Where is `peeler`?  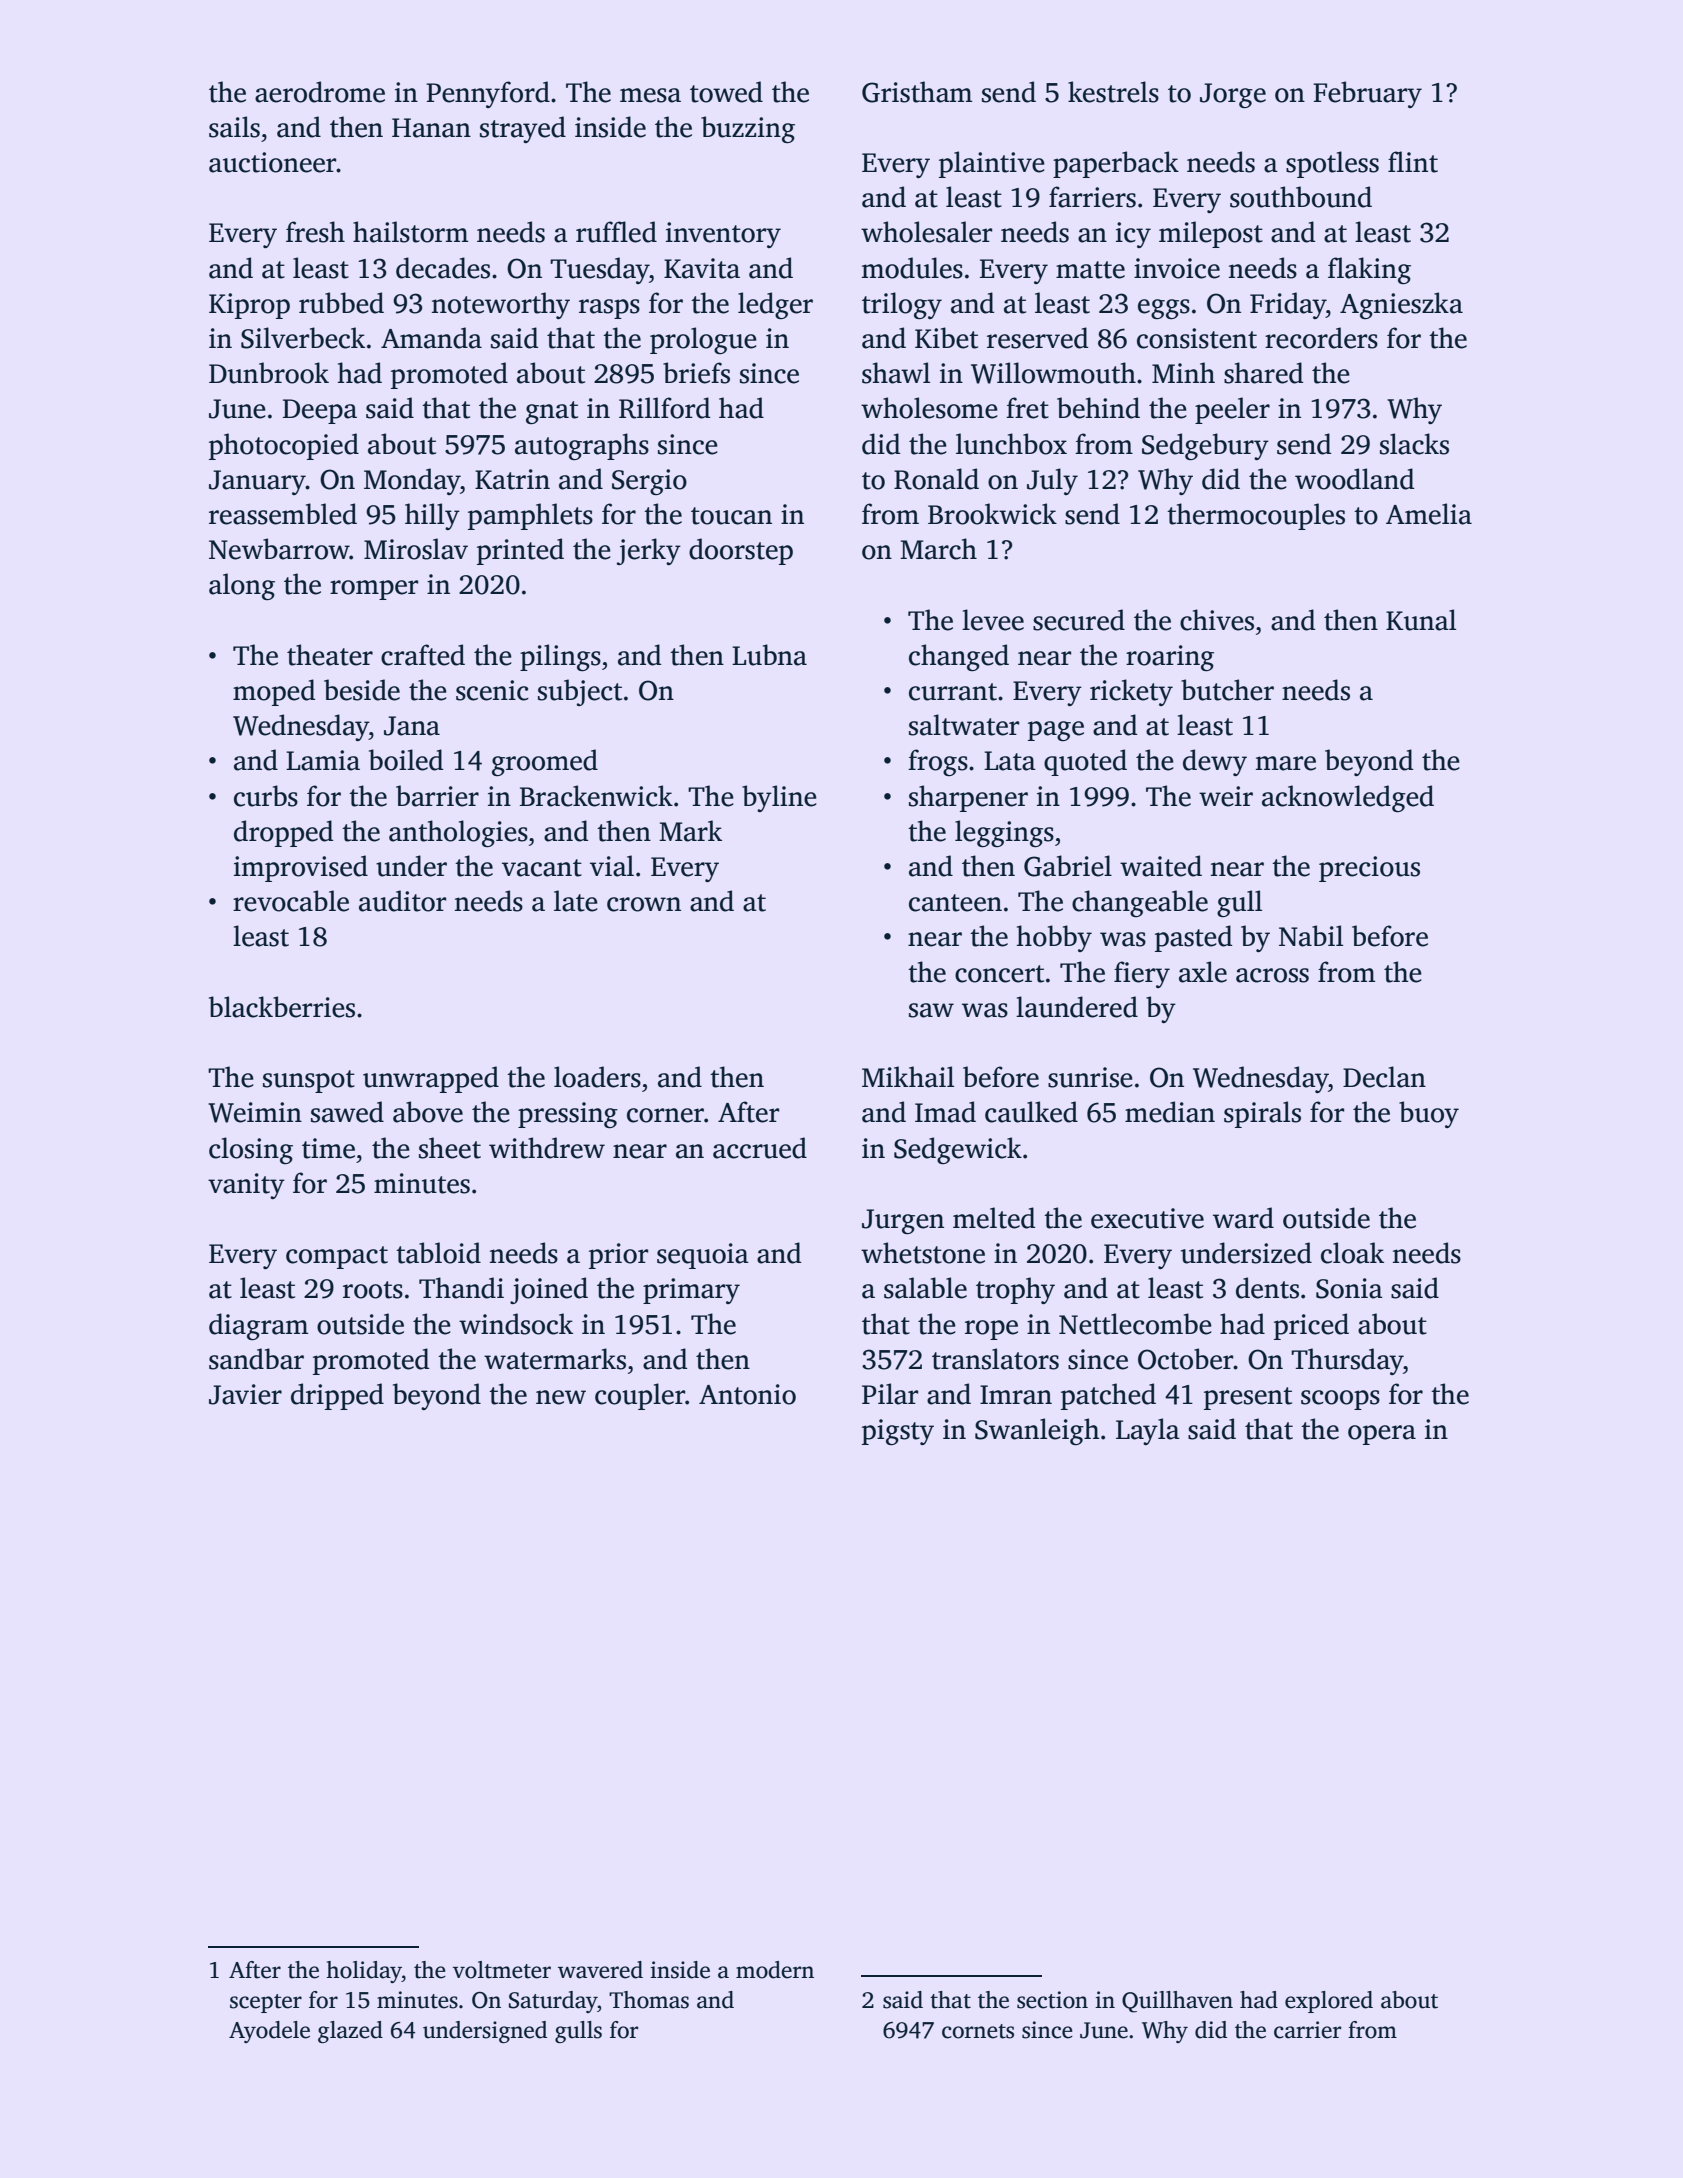 peeler is located at coordinates (1232, 410).
